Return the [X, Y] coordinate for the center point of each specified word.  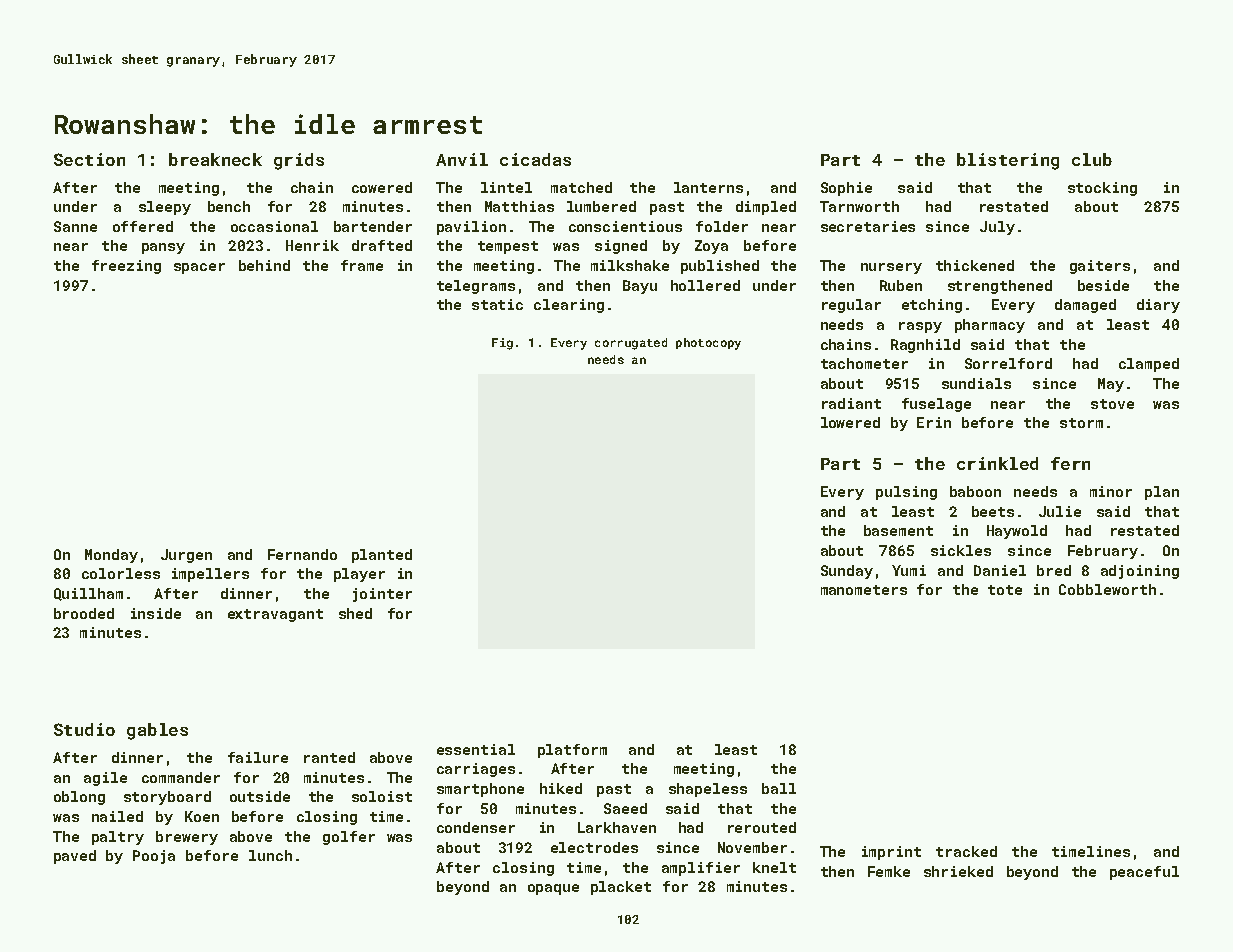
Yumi [909, 570]
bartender [373, 226]
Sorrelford [1008, 363]
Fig [502, 344]
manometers [864, 590]
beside [1103, 285]
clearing [569, 306]
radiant [851, 403]
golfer [349, 838]
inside [156, 613]
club [1092, 159]
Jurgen [186, 556]
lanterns [708, 187]
